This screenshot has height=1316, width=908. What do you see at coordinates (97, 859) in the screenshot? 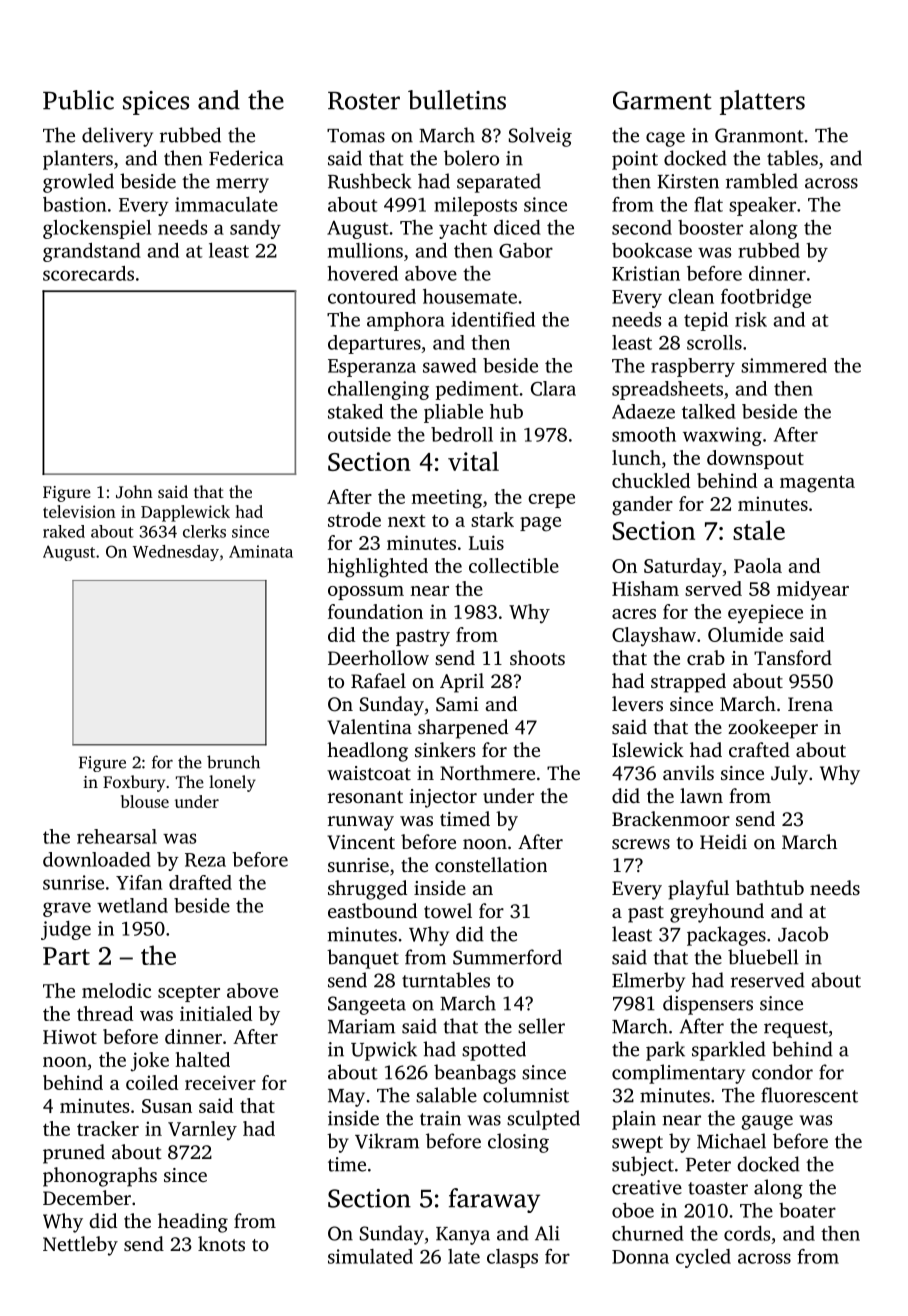
I see `downloaded` at bounding box center [97, 859].
